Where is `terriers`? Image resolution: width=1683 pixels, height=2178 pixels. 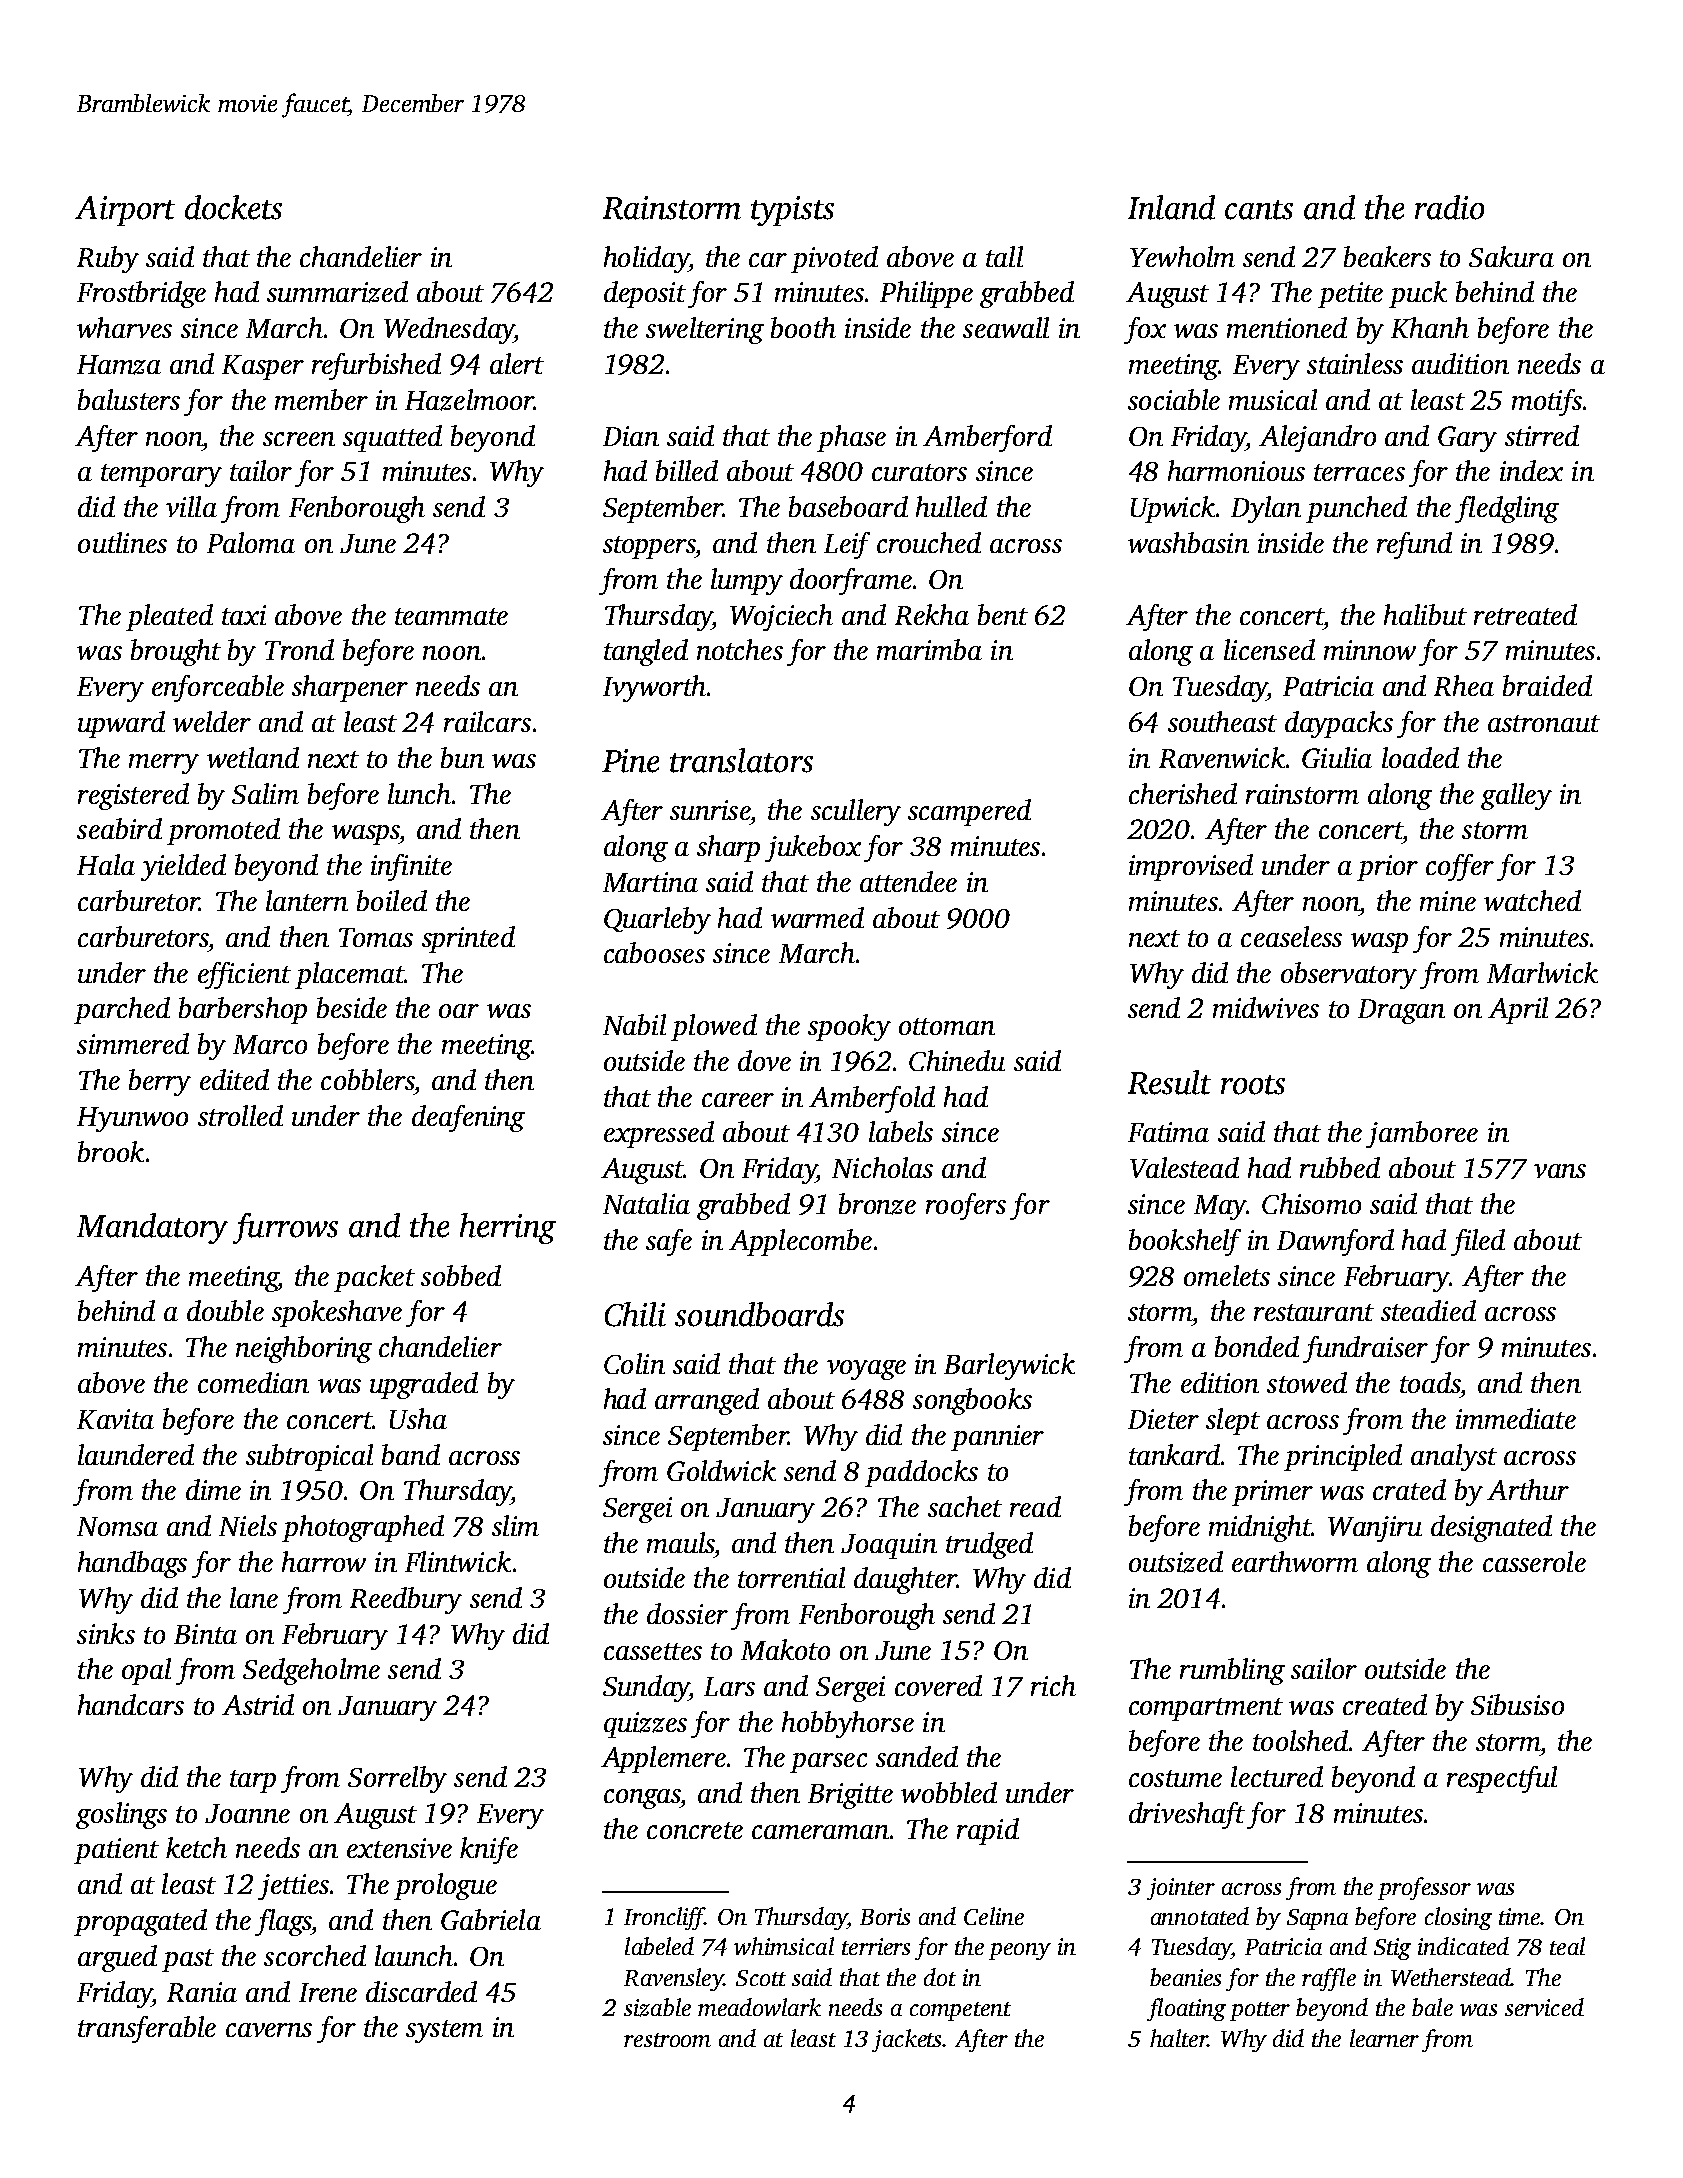
terriers is located at coordinates (876, 1946).
